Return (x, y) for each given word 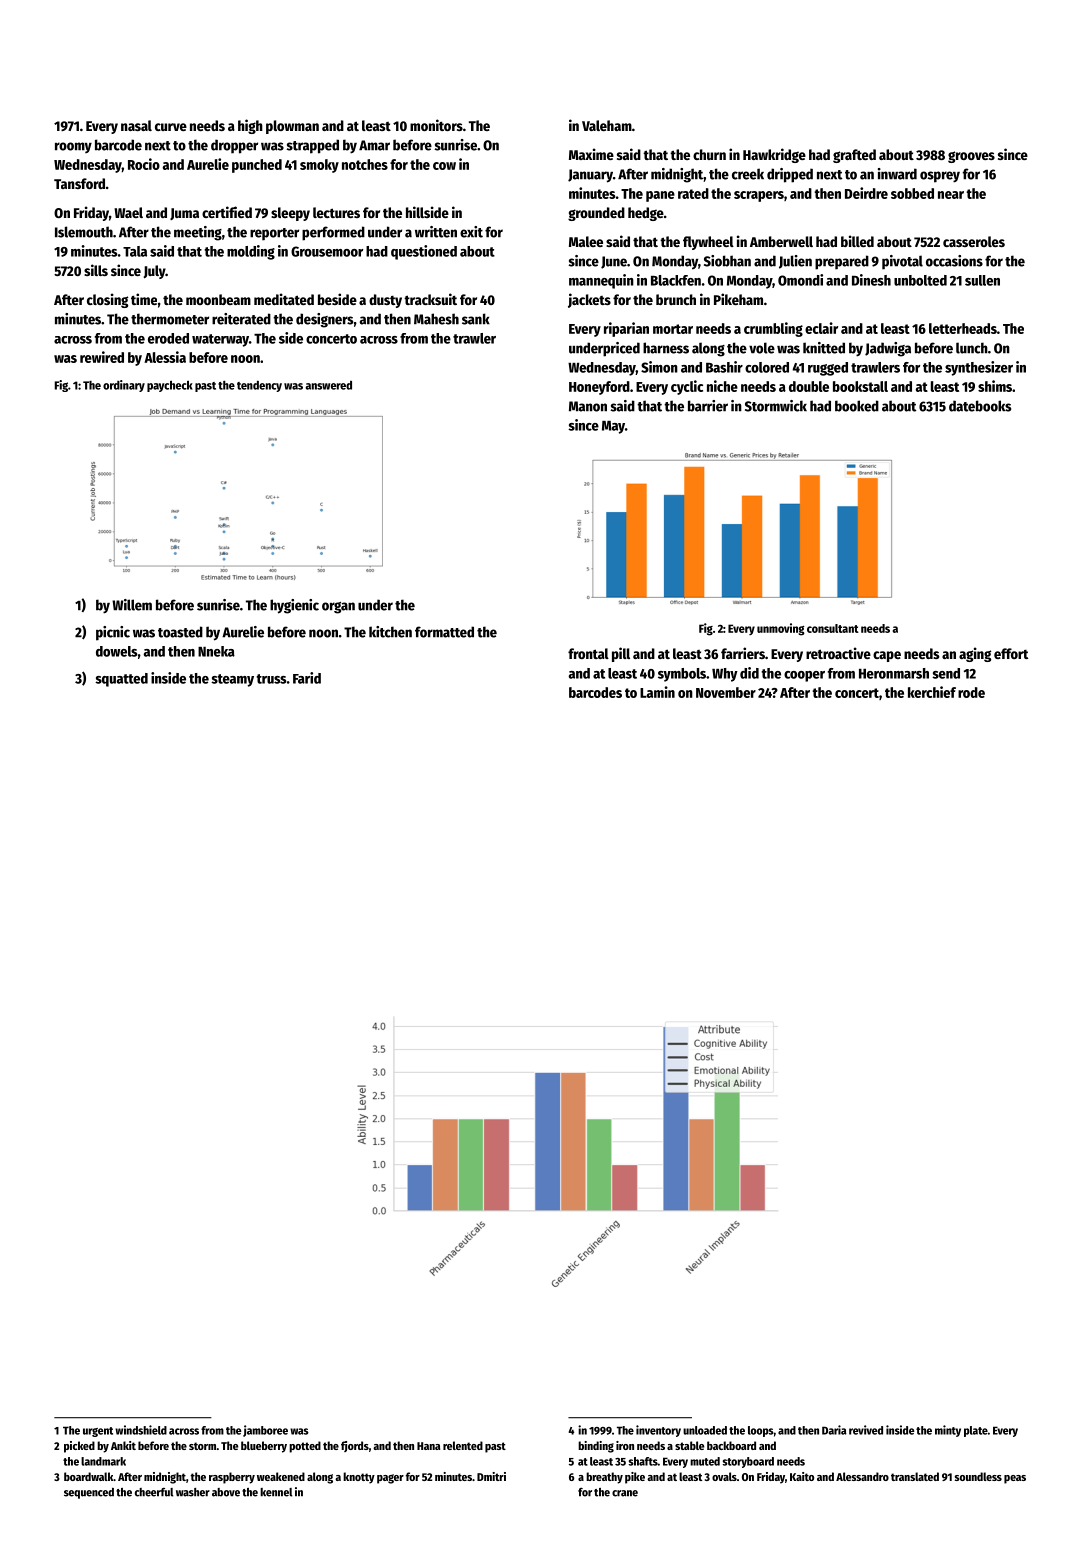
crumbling (773, 329)
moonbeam (218, 299)
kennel (276, 1492)
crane (625, 1493)
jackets (589, 300)
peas (1015, 1479)
